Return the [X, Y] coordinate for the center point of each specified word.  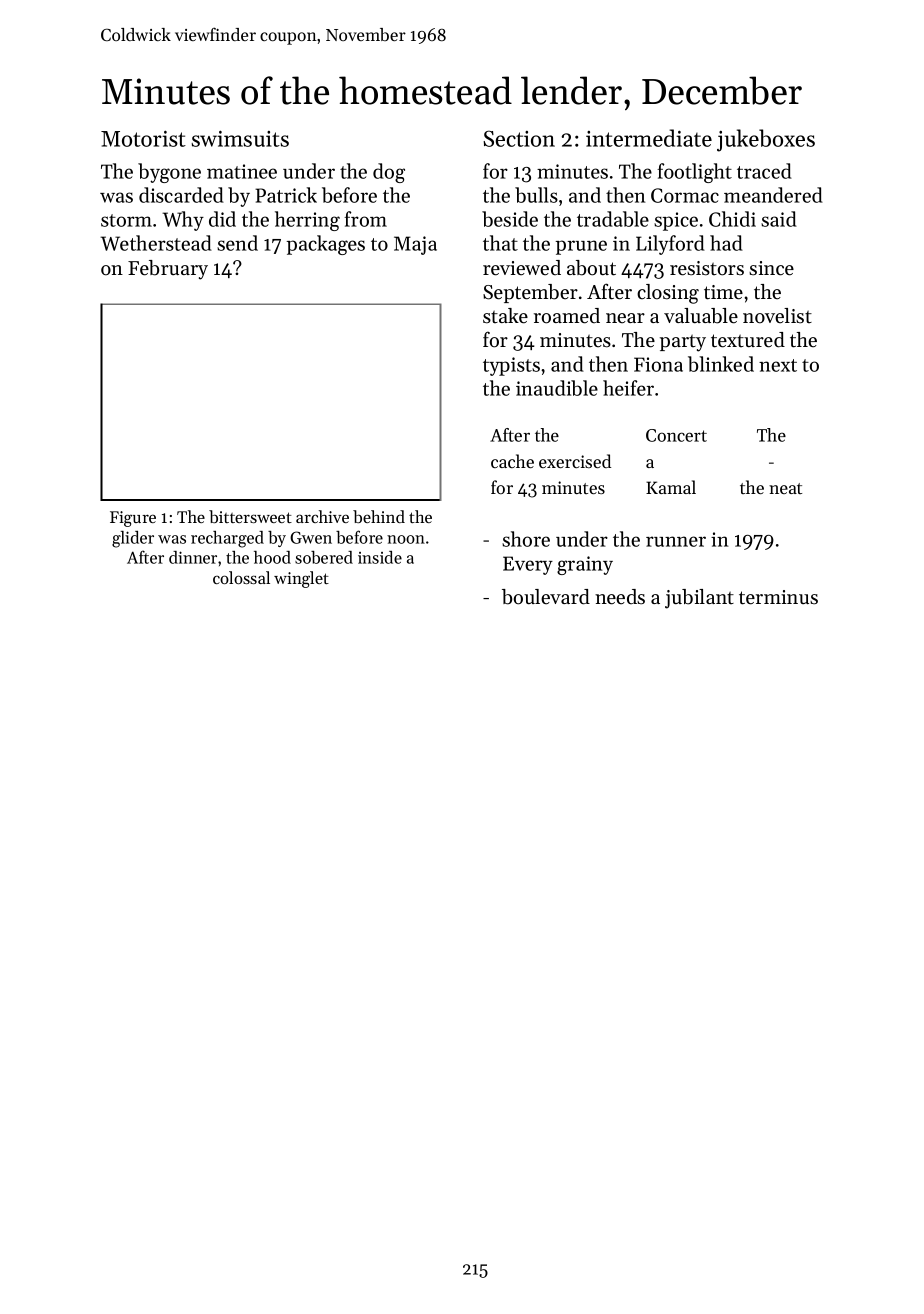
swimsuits [240, 138]
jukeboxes [766, 140]
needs [620, 597]
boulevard [546, 597]
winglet [301, 579]
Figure [133, 519]
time [723, 292]
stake [505, 316]
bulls [536, 195]
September [530, 293]
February [168, 270]
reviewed [522, 268]
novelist [777, 316]
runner [676, 541]
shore [526, 539]
